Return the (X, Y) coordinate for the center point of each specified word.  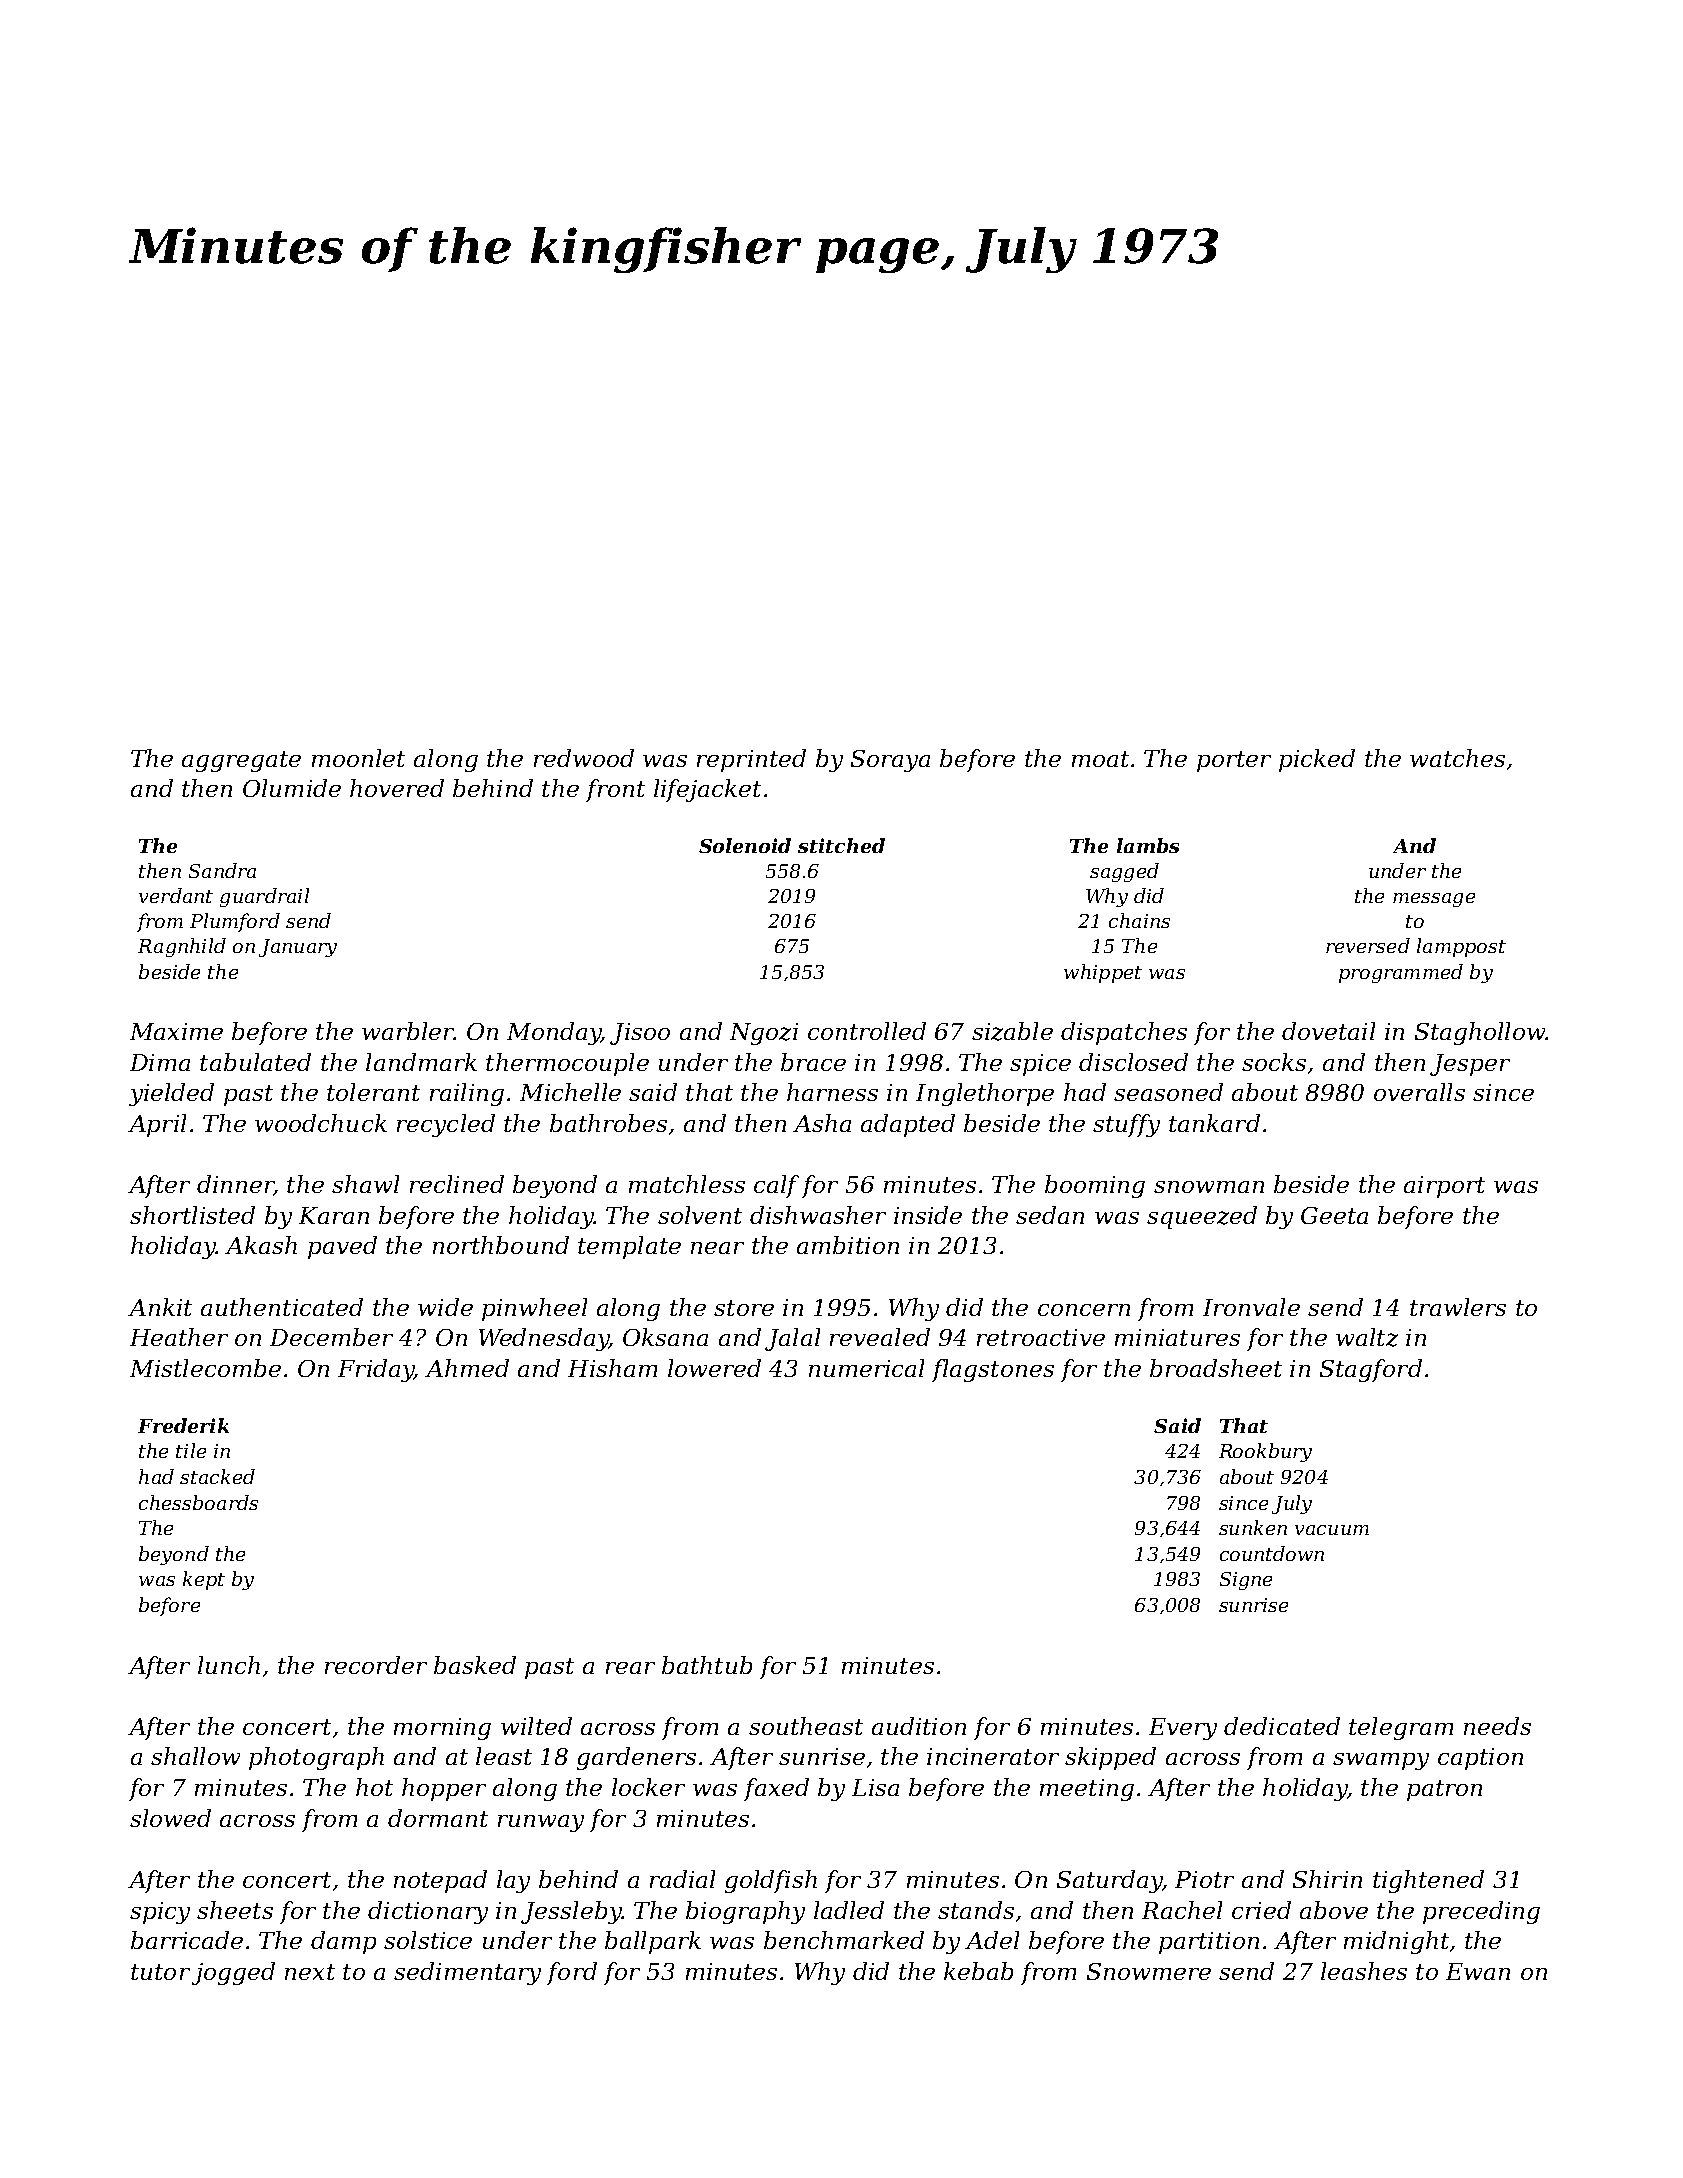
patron (1444, 1790)
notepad (440, 1881)
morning (442, 1729)
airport (1444, 1187)
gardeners (636, 1758)
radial (682, 1879)
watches (1457, 758)
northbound (501, 1245)
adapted (908, 1125)
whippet (1103, 973)
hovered (397, 788)
